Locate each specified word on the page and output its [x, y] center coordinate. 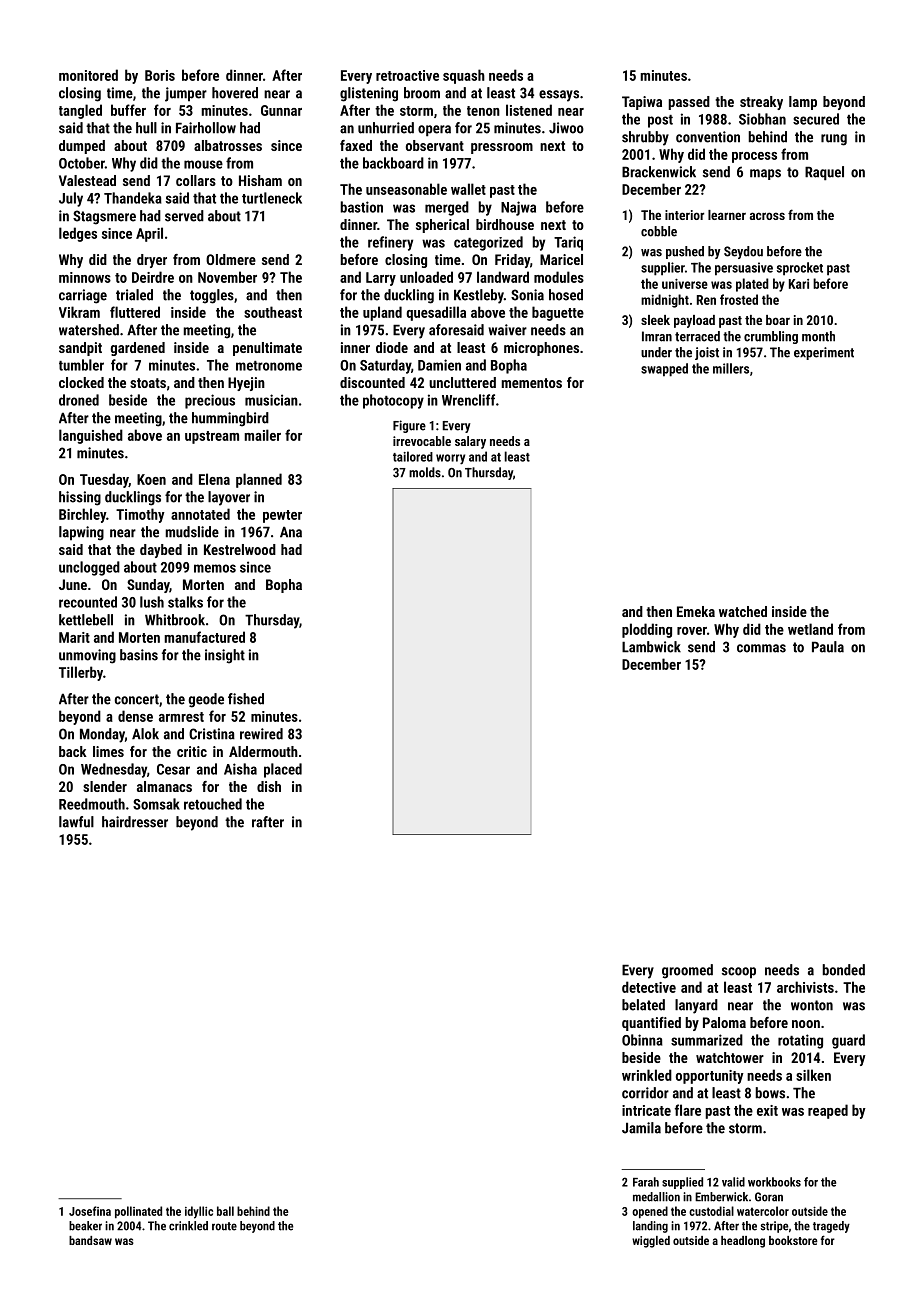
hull [146, 128]
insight [225, 656]
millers [731, 368]
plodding [647, 630]
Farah [646, 1182]
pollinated [138, 1212]
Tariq [568, 243]
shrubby [645, 138]
